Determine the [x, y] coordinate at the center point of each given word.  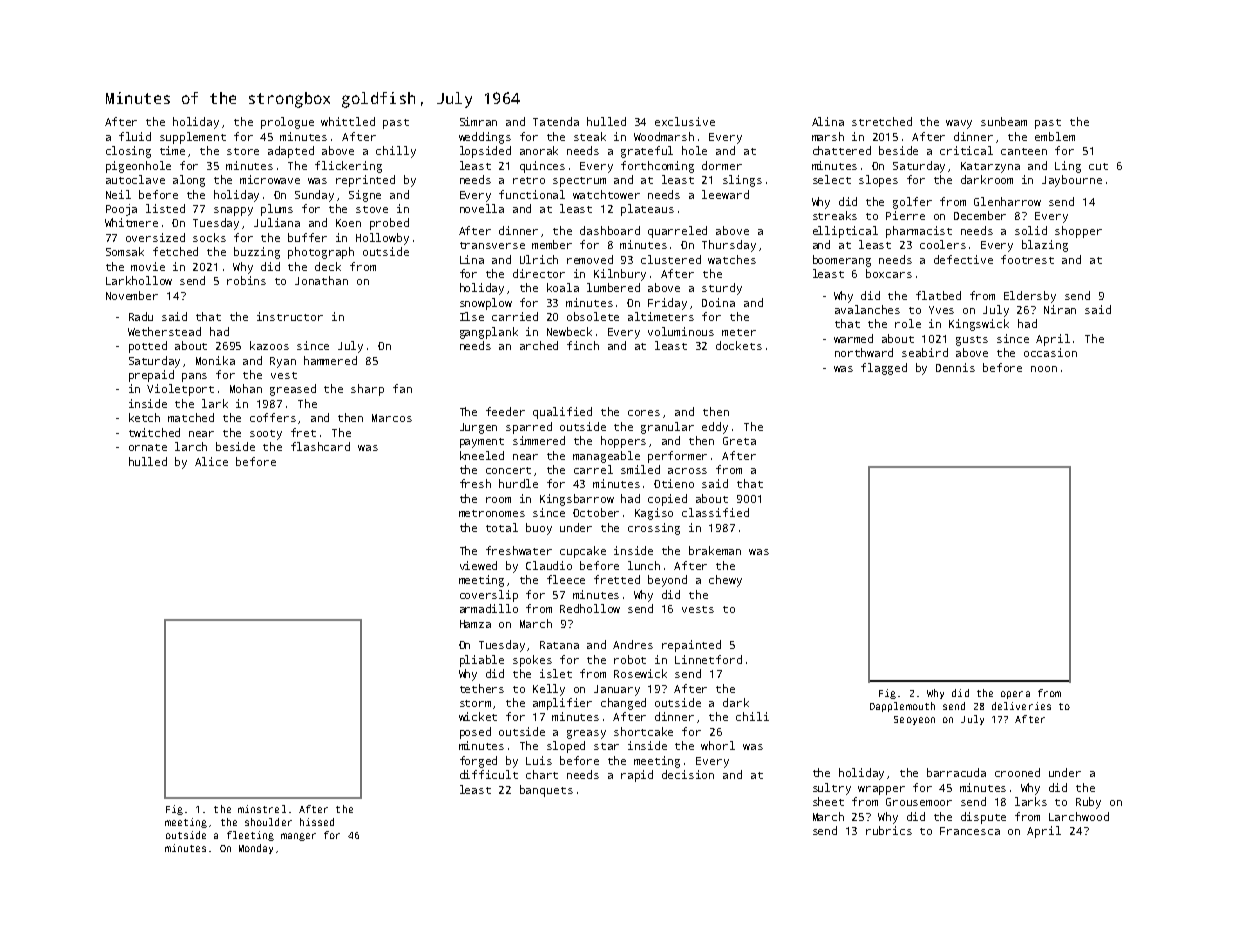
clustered [671, 259]
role [908, 323]
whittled [348, 121]
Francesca [970, 831]
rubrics [889, 830]
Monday [256, 849]
